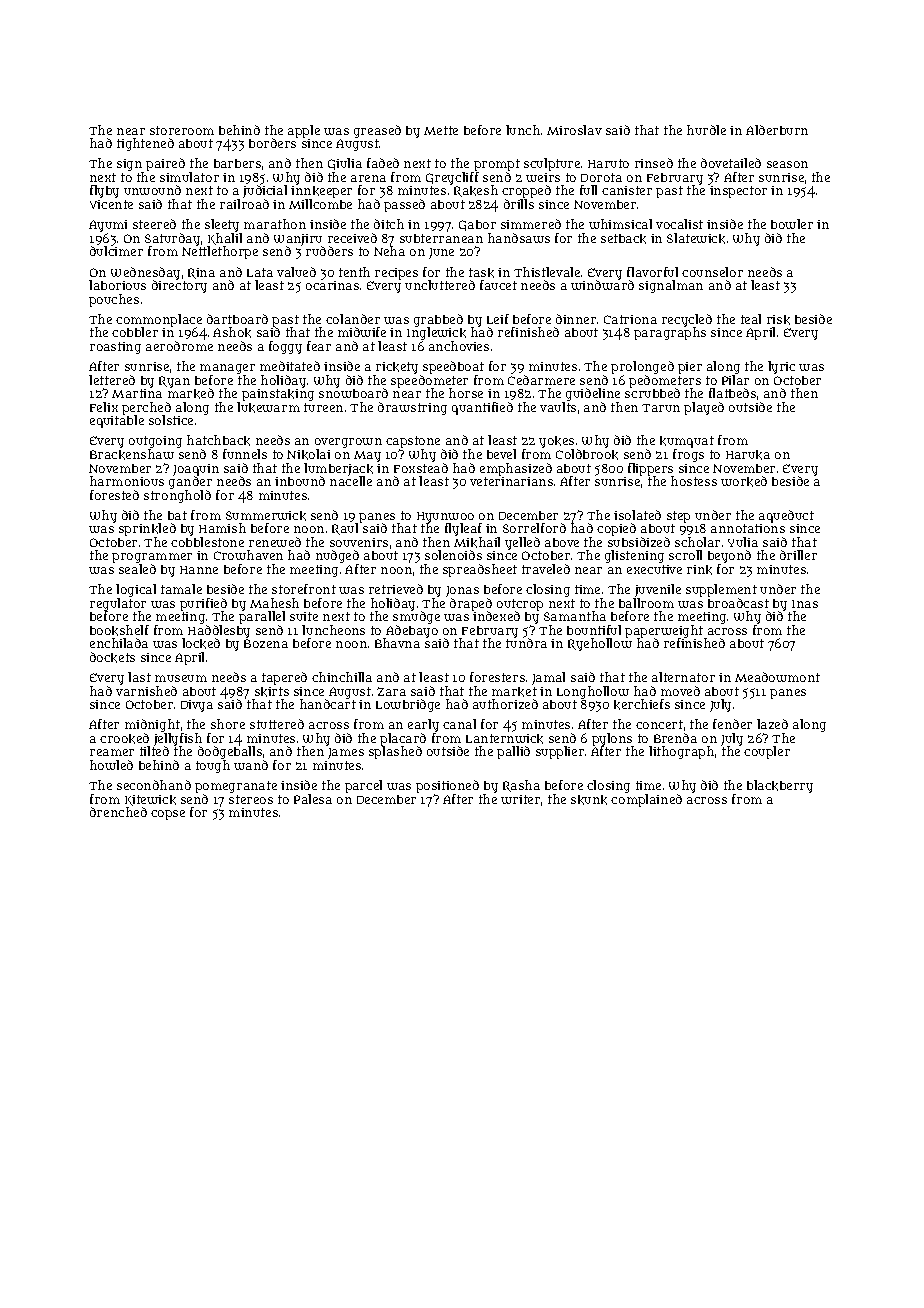 This page has width=924, height=1308. What do you see at coordinates (777, 130) in the page?
I see `Alderburn` at bounding box center [777, 130].
